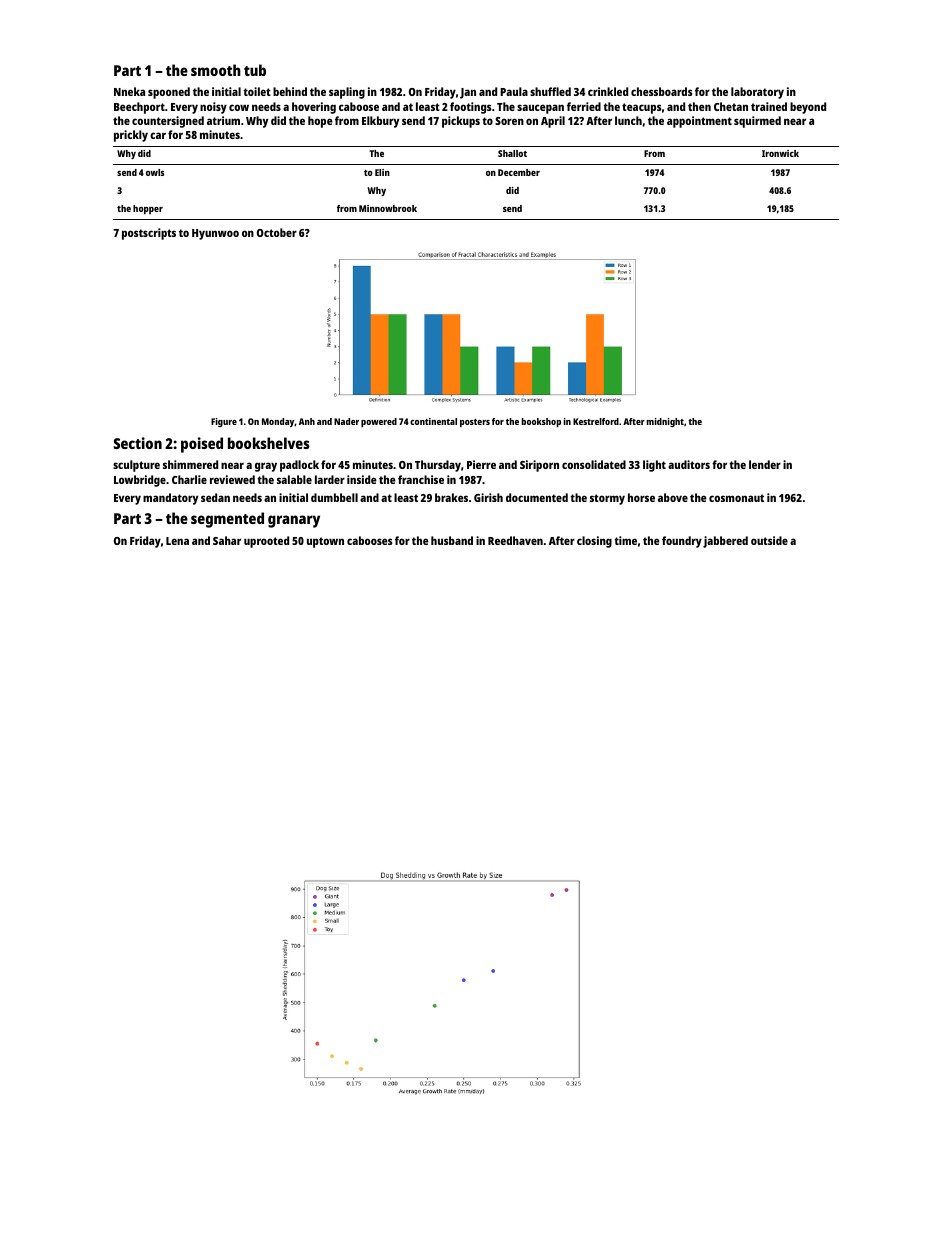 The width and height of the screenshot is (952, 1233). What do you see at coordinates (731, 106) in the screenshot?
I see `Chetan` at bounding box center [731, 106].
